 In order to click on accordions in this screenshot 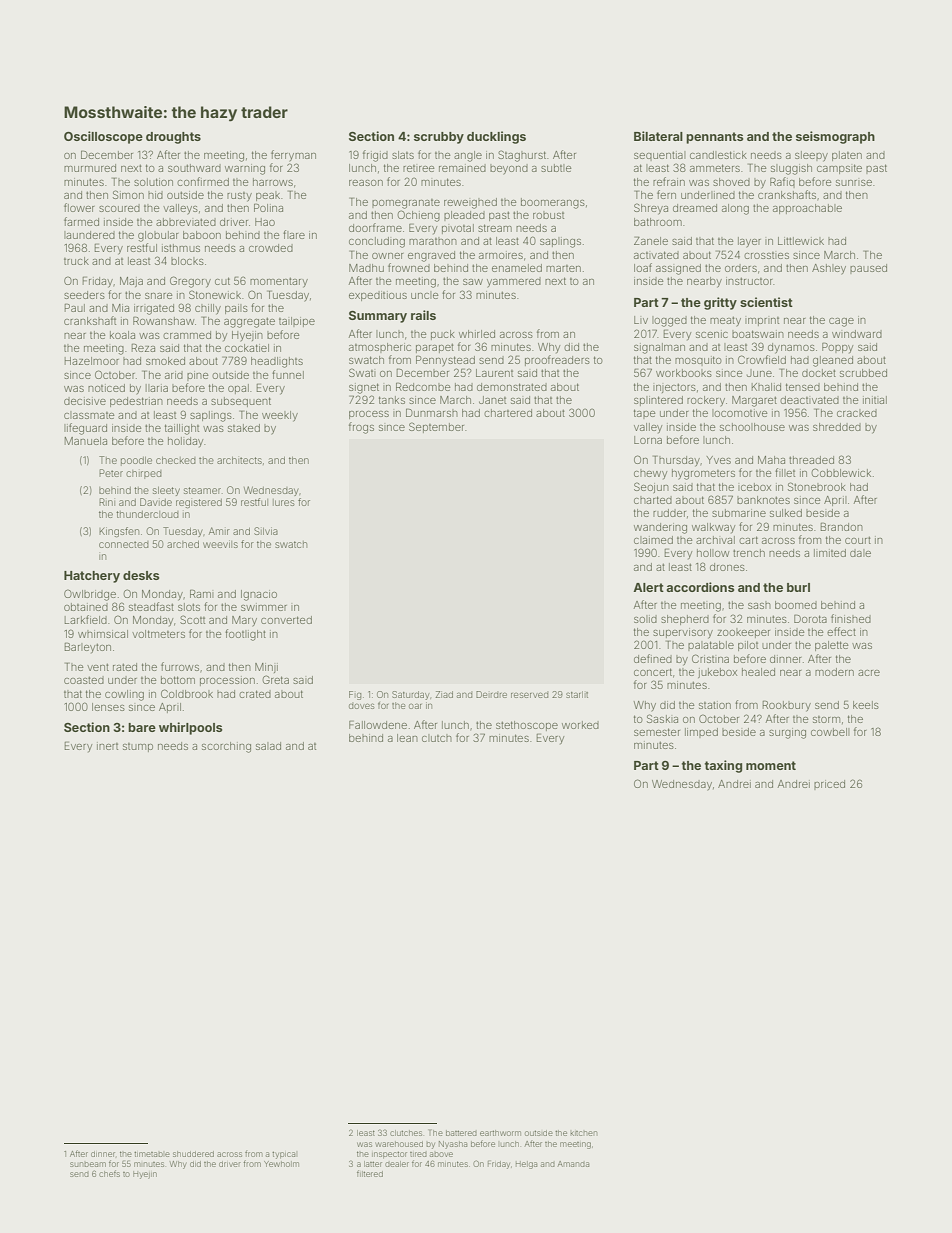, I will do `click(700, 587)`.
